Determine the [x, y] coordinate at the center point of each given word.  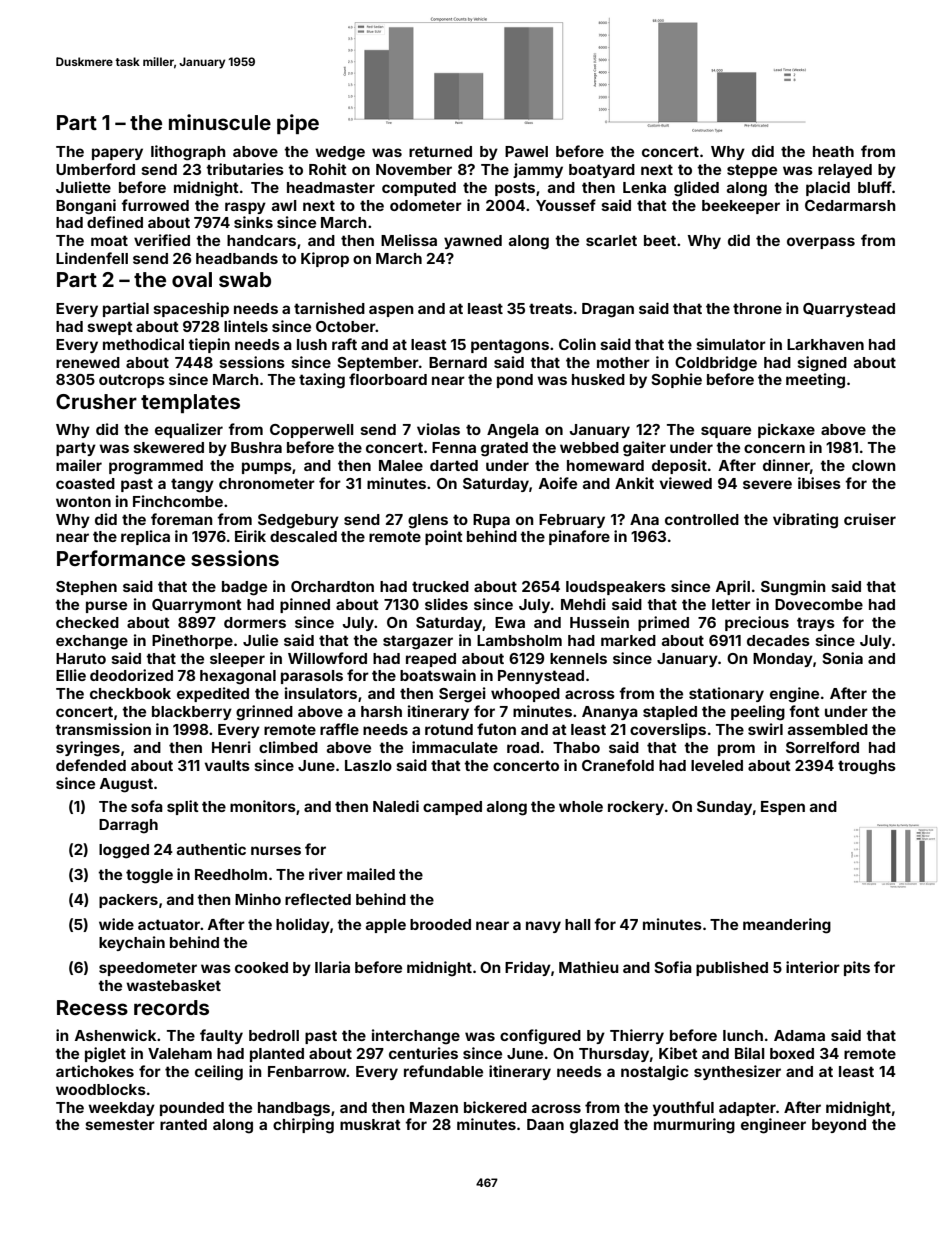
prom [736, 750]
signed [822, 364]
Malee [401, 465]
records [171, 1007]
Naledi [396, 806]
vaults [227, 765]
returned [440, 151]
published [732, 968]
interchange [416, 1037]
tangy [192, 485]
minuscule [220, 122]
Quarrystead [849, 310]
